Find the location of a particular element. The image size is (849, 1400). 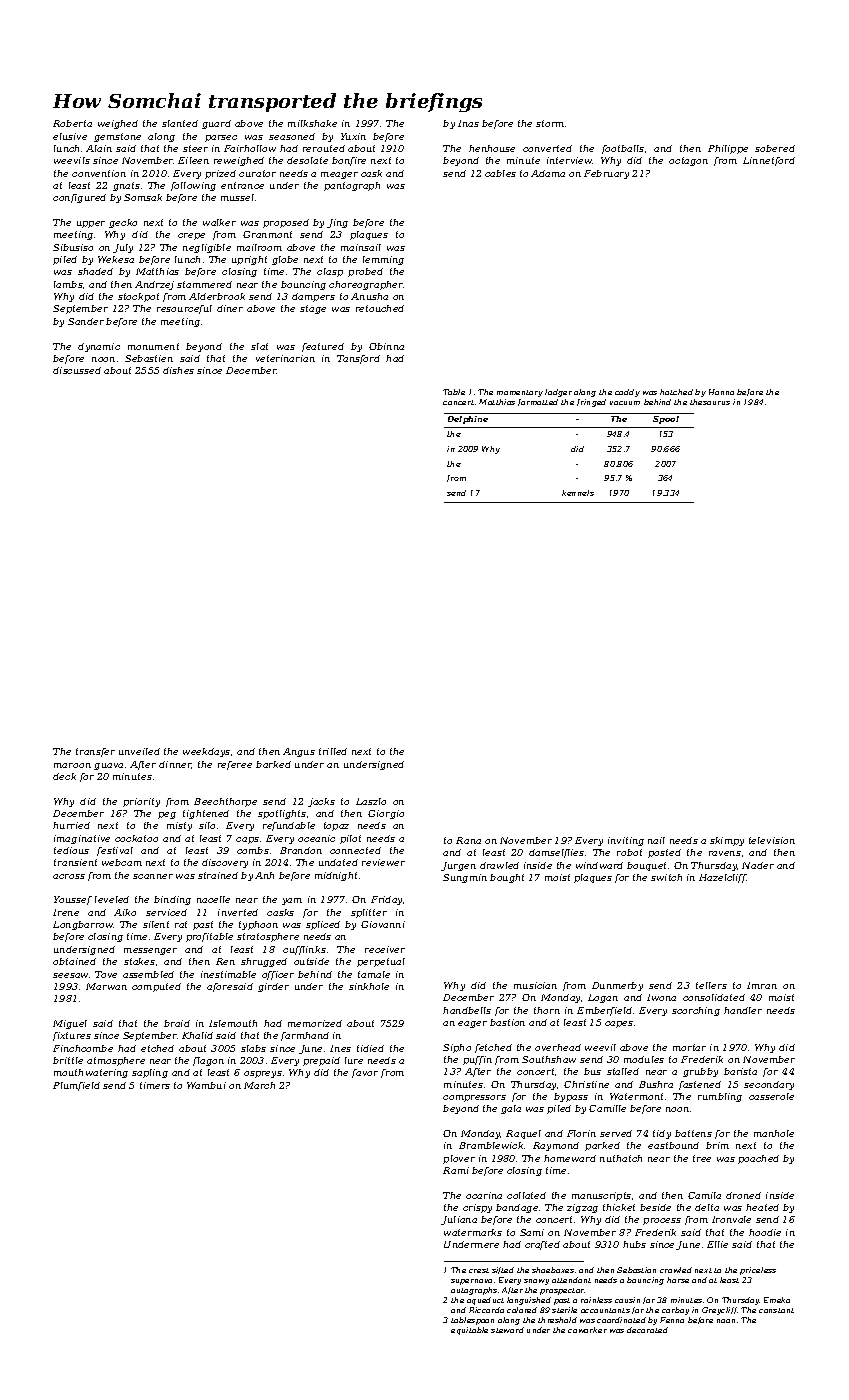

kennels is located at coordinates (578, 493).
